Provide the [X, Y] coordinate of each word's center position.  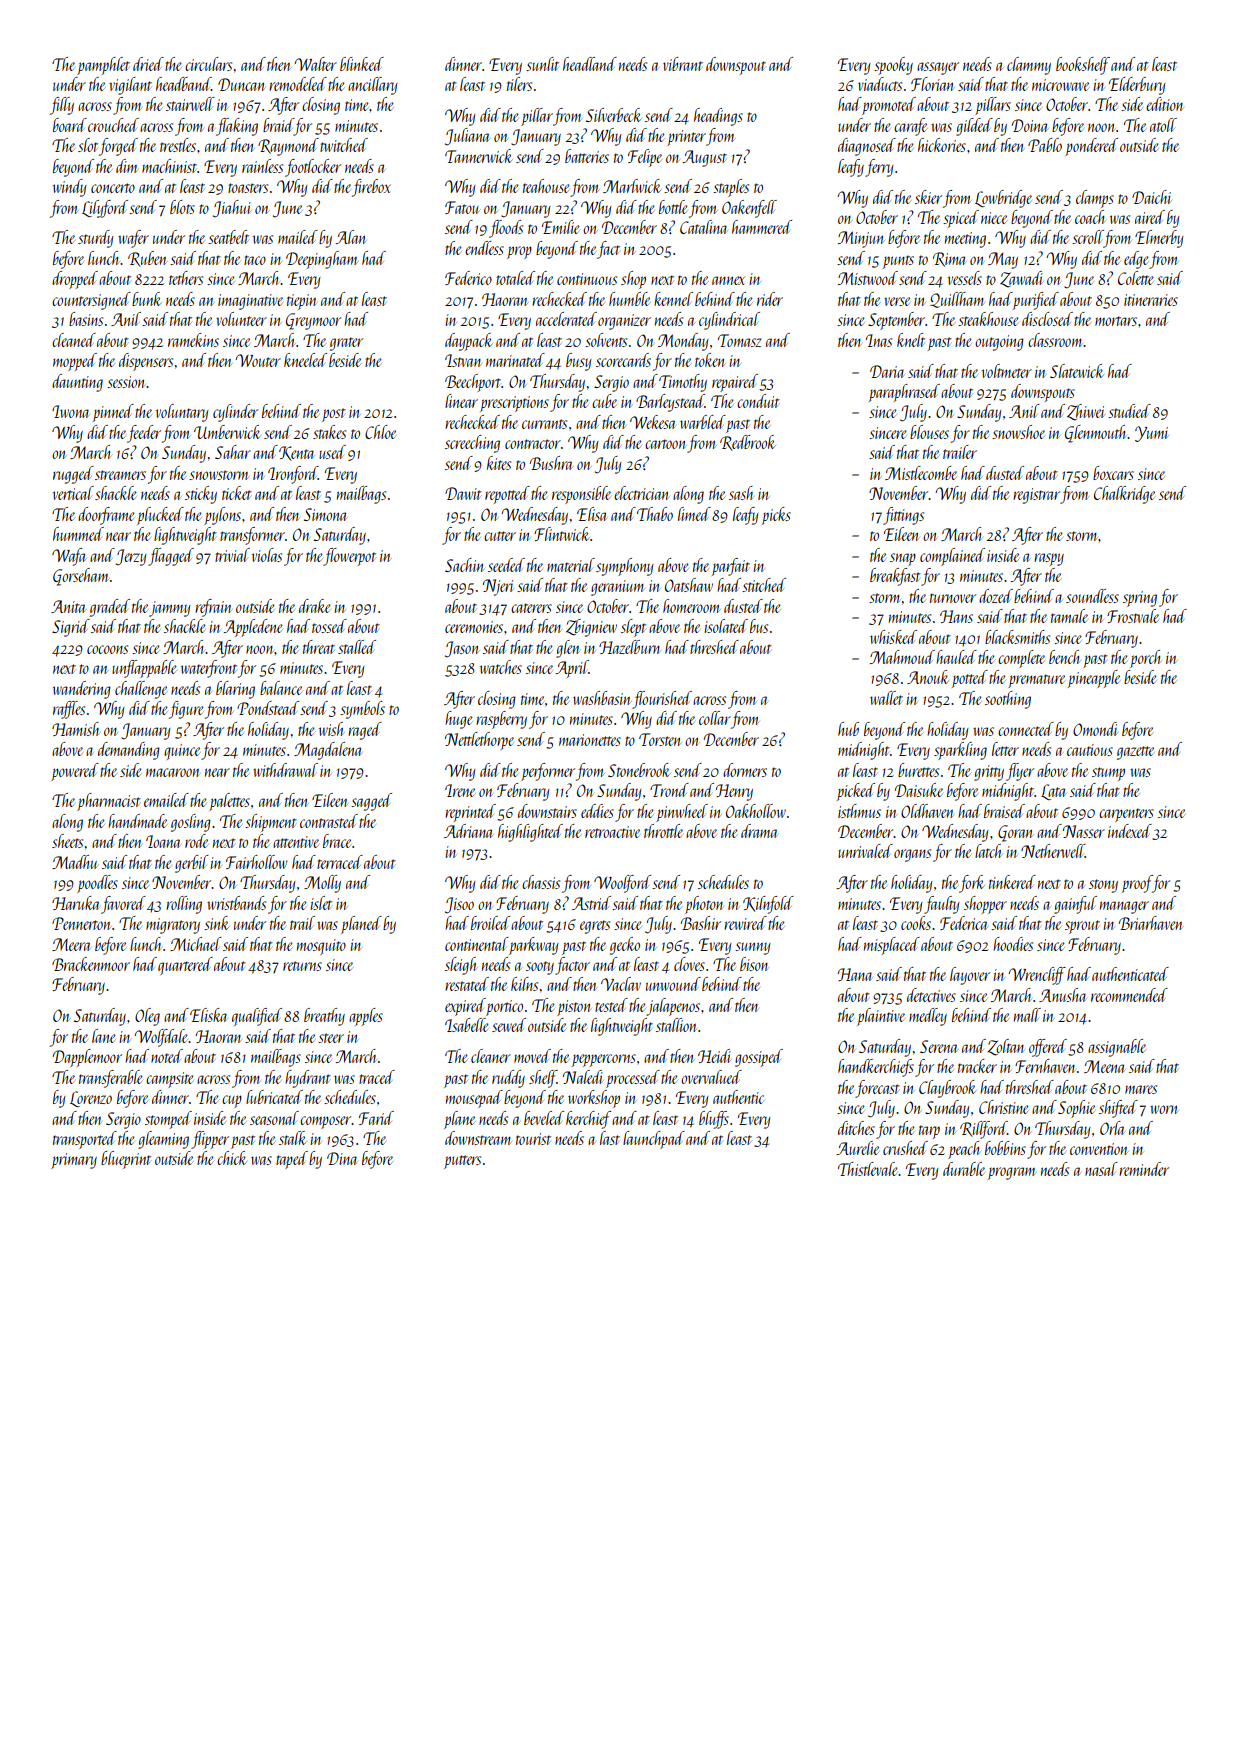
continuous [587, 279]
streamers [120, 475]
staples [731, 188]
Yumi [1152, 434]
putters [462, 1162]
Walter [315, 64]
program [1012, 1173]
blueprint [126, 1160]
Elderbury [1137, 86]
